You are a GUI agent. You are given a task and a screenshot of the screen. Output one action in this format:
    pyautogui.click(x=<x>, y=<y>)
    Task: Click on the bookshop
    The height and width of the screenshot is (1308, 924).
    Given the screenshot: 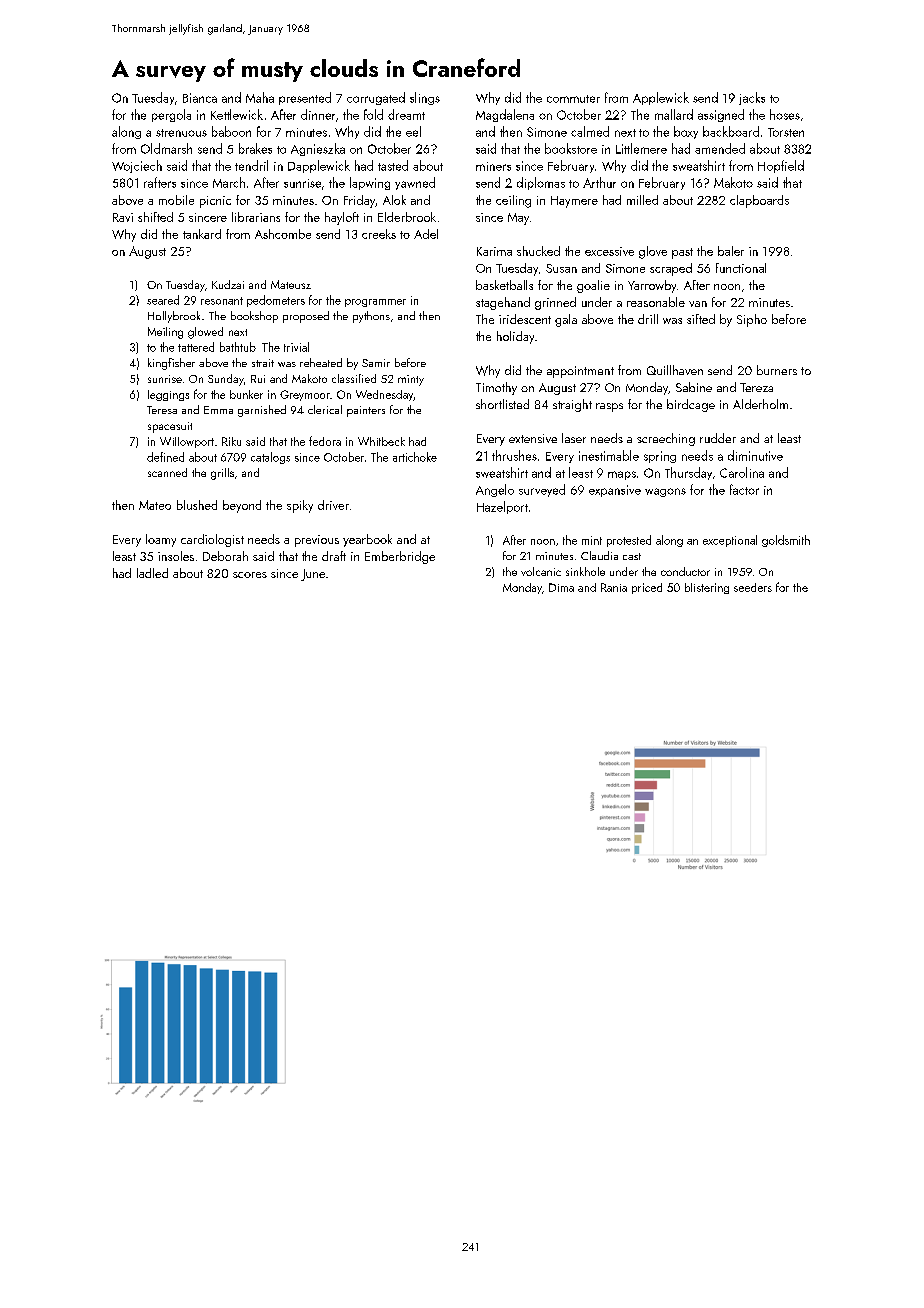 What is the action you would take?
    pyautogui.click(x=254, y=317)
